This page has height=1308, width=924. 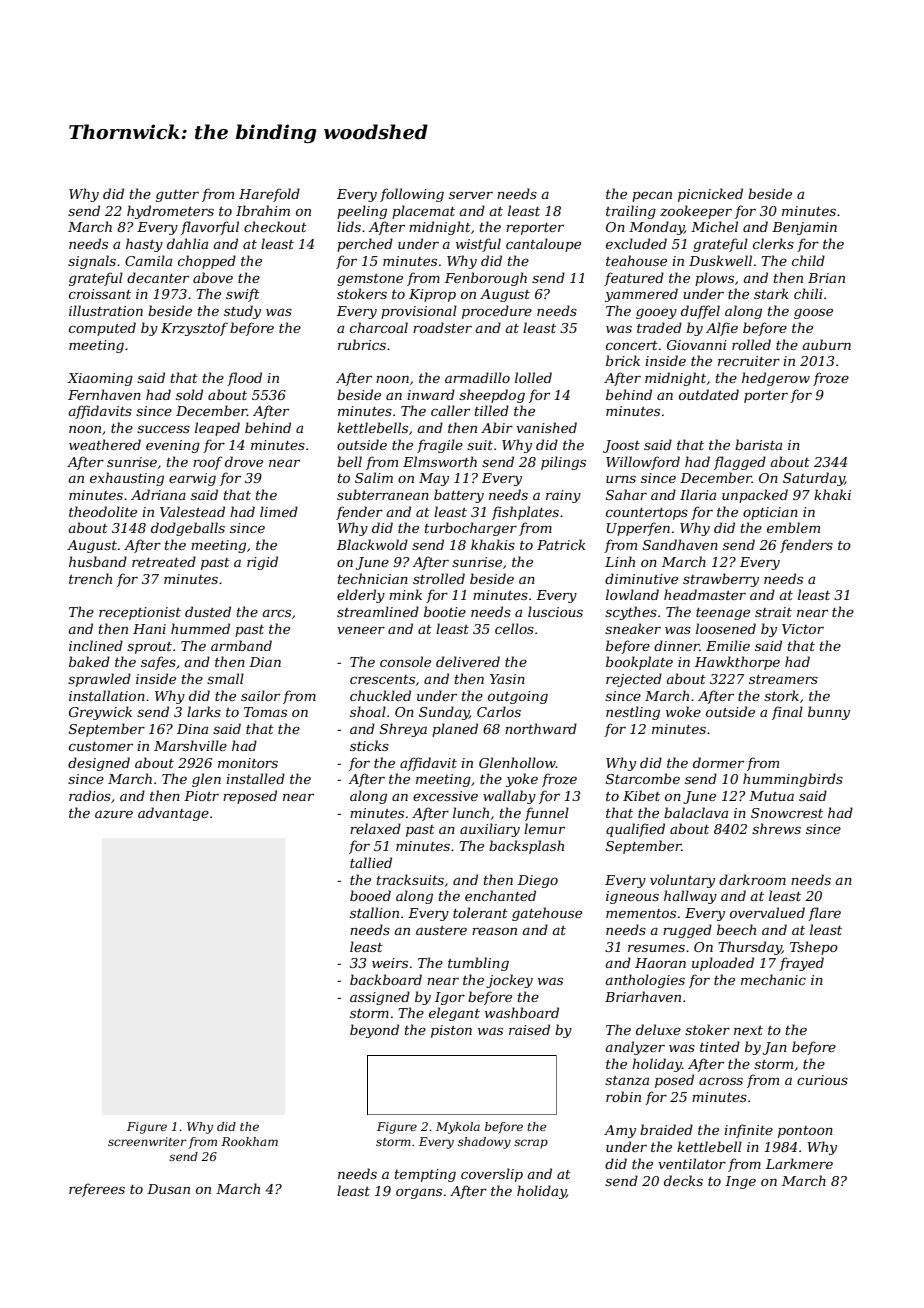 What do you see at coordinates (445, 611) in the page?
I see `bootie` at bounding box center [445, 611].
